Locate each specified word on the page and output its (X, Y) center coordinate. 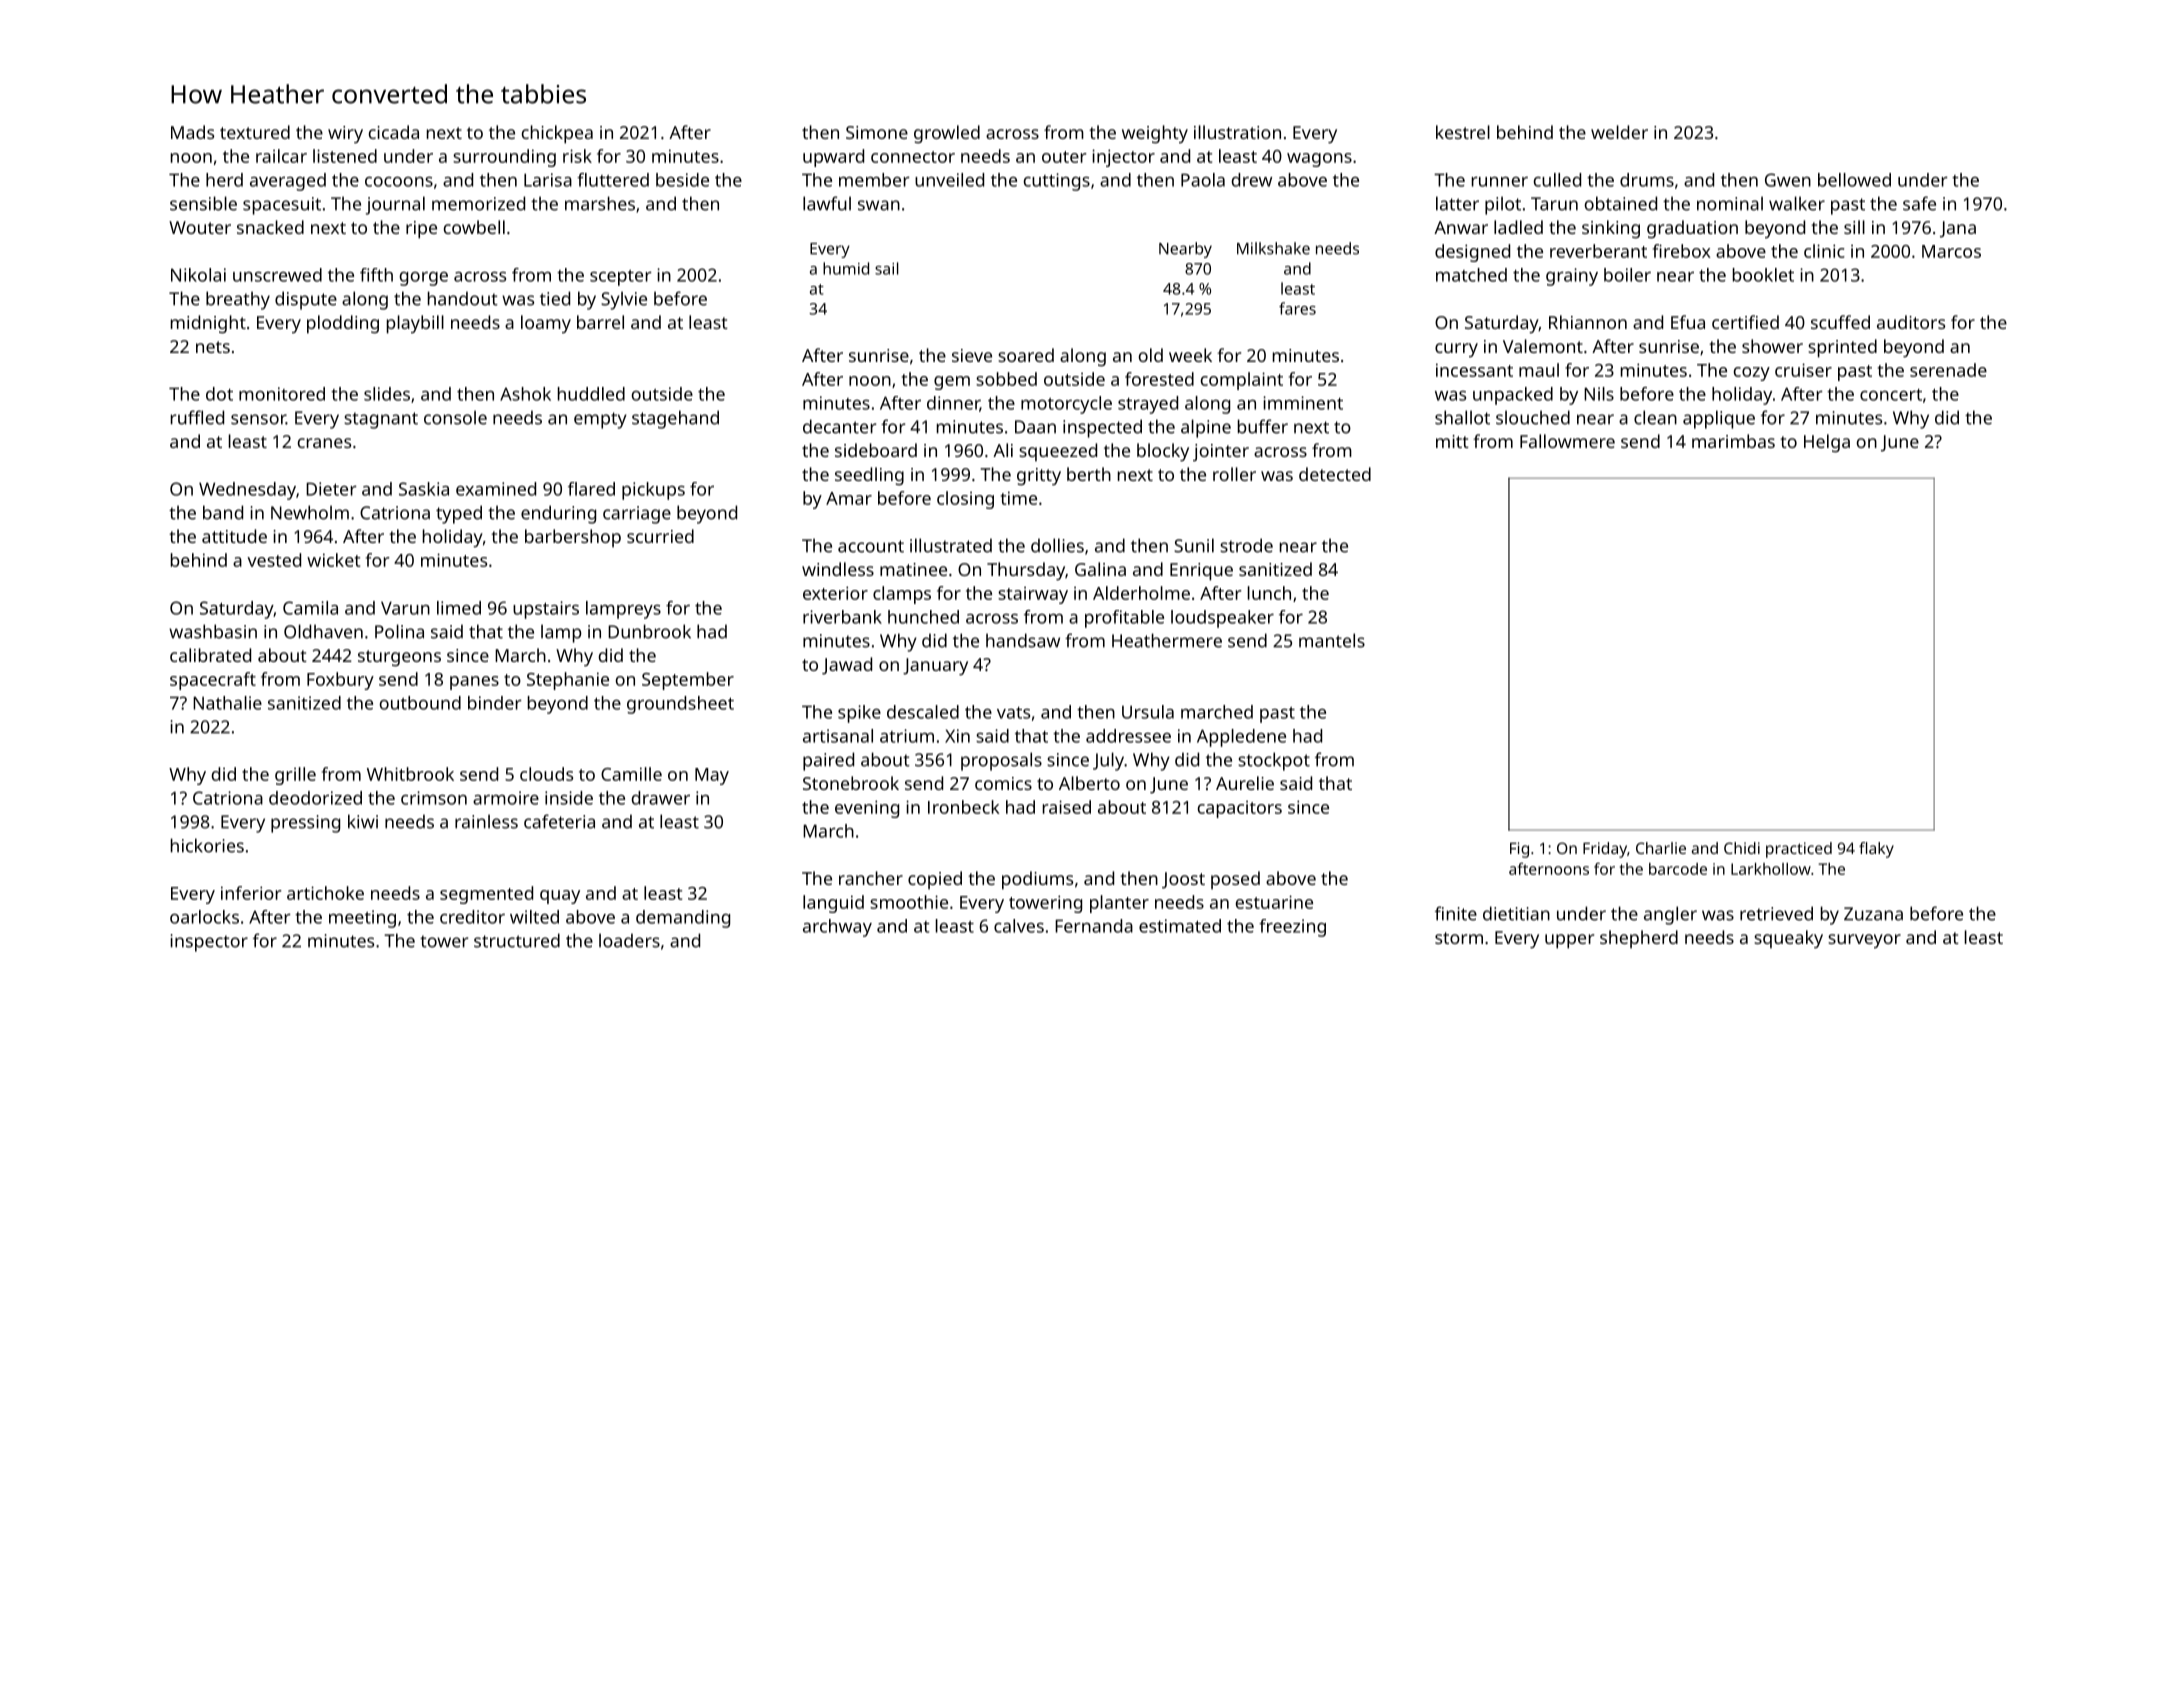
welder (1619, 132)
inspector (209, 943)
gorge (424, 279)
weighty (1155, 134)
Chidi (1742, 848)
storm (1459, 938)
